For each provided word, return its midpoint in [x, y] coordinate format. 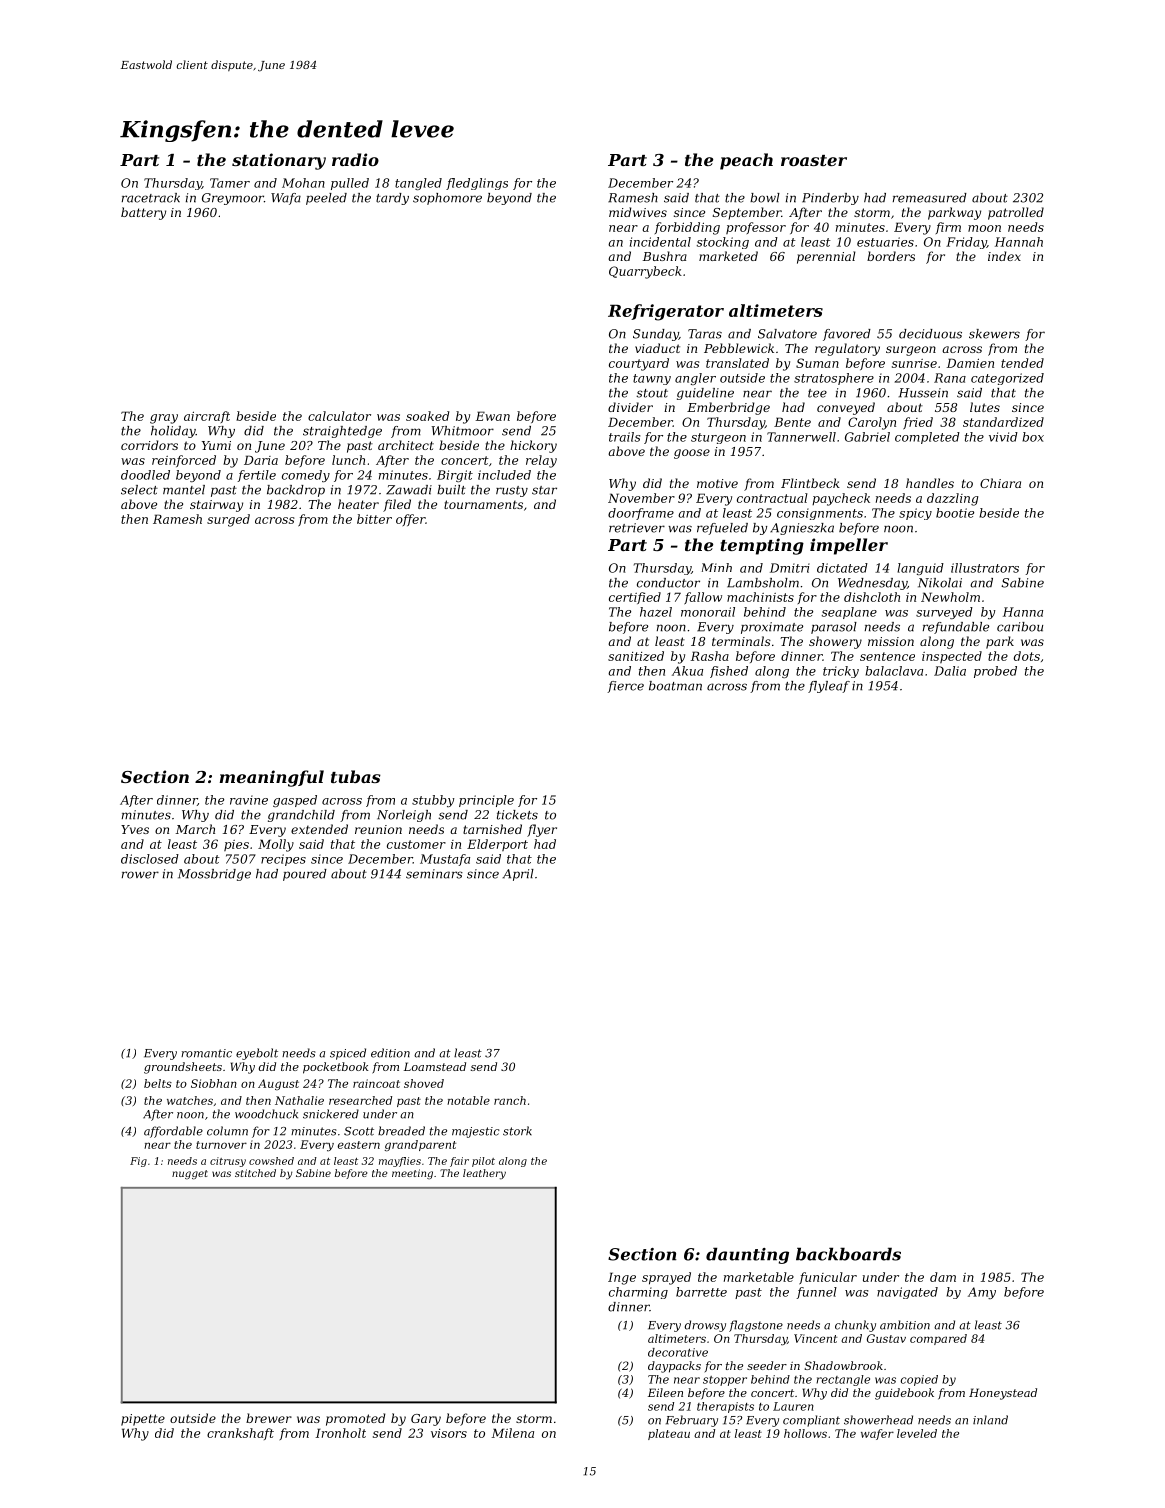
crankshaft [240, 1434]
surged [228, 520]
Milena [513, 1433]
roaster [814, 160]
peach [746, 161]
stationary [279, 161]
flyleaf [829, 687]
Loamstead [435, 1066]
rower [140, 875]
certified [635, 598]
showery [835, 642]
